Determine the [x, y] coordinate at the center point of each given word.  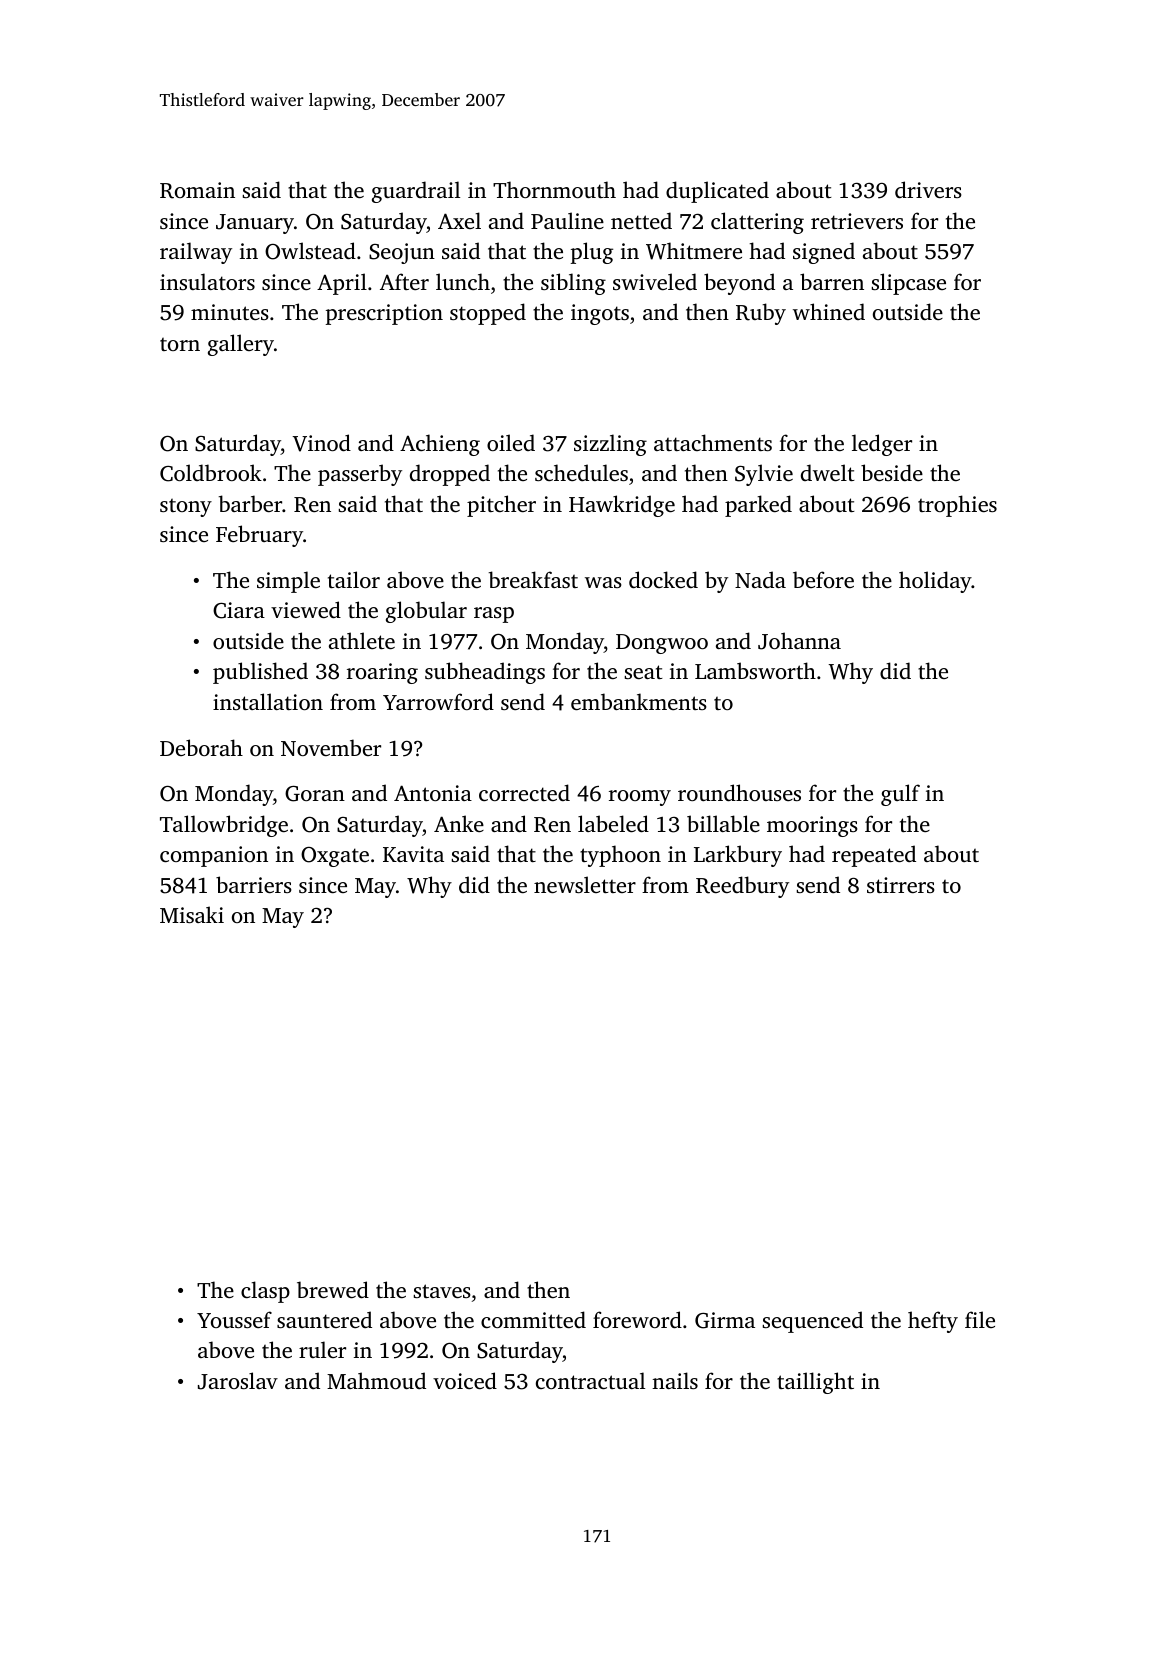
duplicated [717, 192]
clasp [265, 1292]
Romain [197, 190]
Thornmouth [554, 189]
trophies [957, 506]
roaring [382, 673]
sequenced [812, 1322]
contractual [590, 1380]
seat [643, 672]
